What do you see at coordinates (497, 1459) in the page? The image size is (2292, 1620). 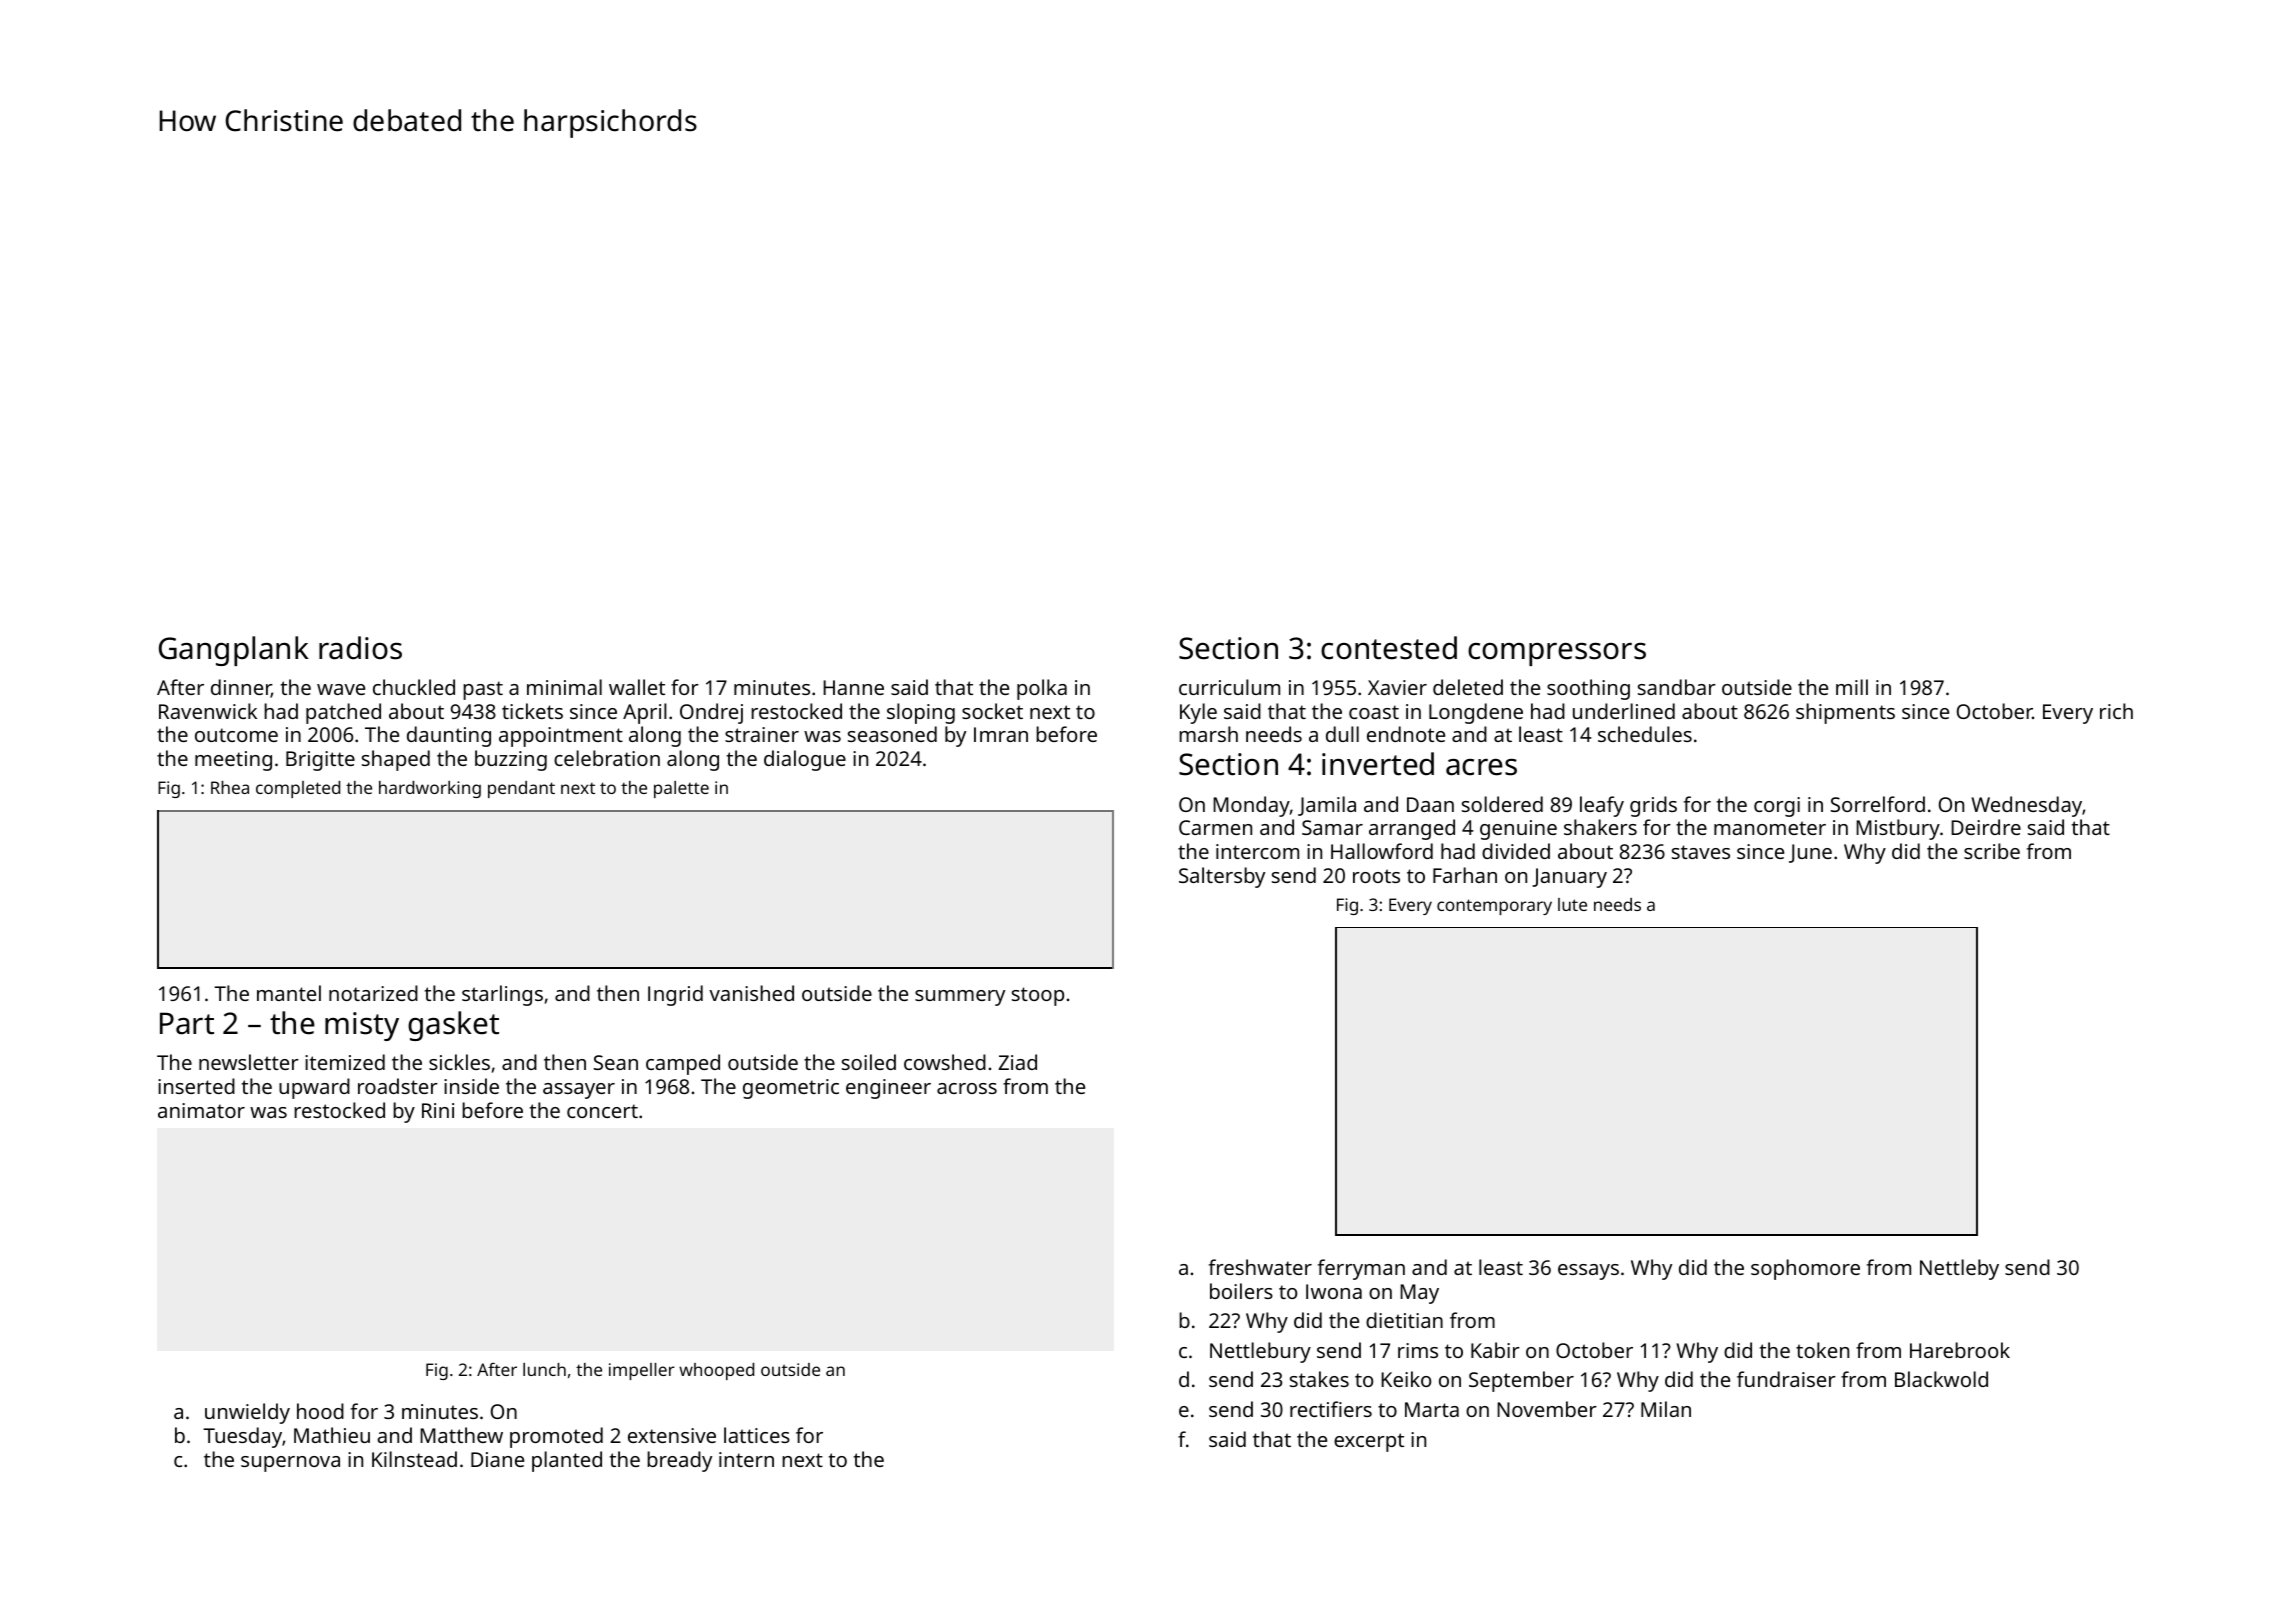 I see `Diane` at bounding box center [497, 1459].
